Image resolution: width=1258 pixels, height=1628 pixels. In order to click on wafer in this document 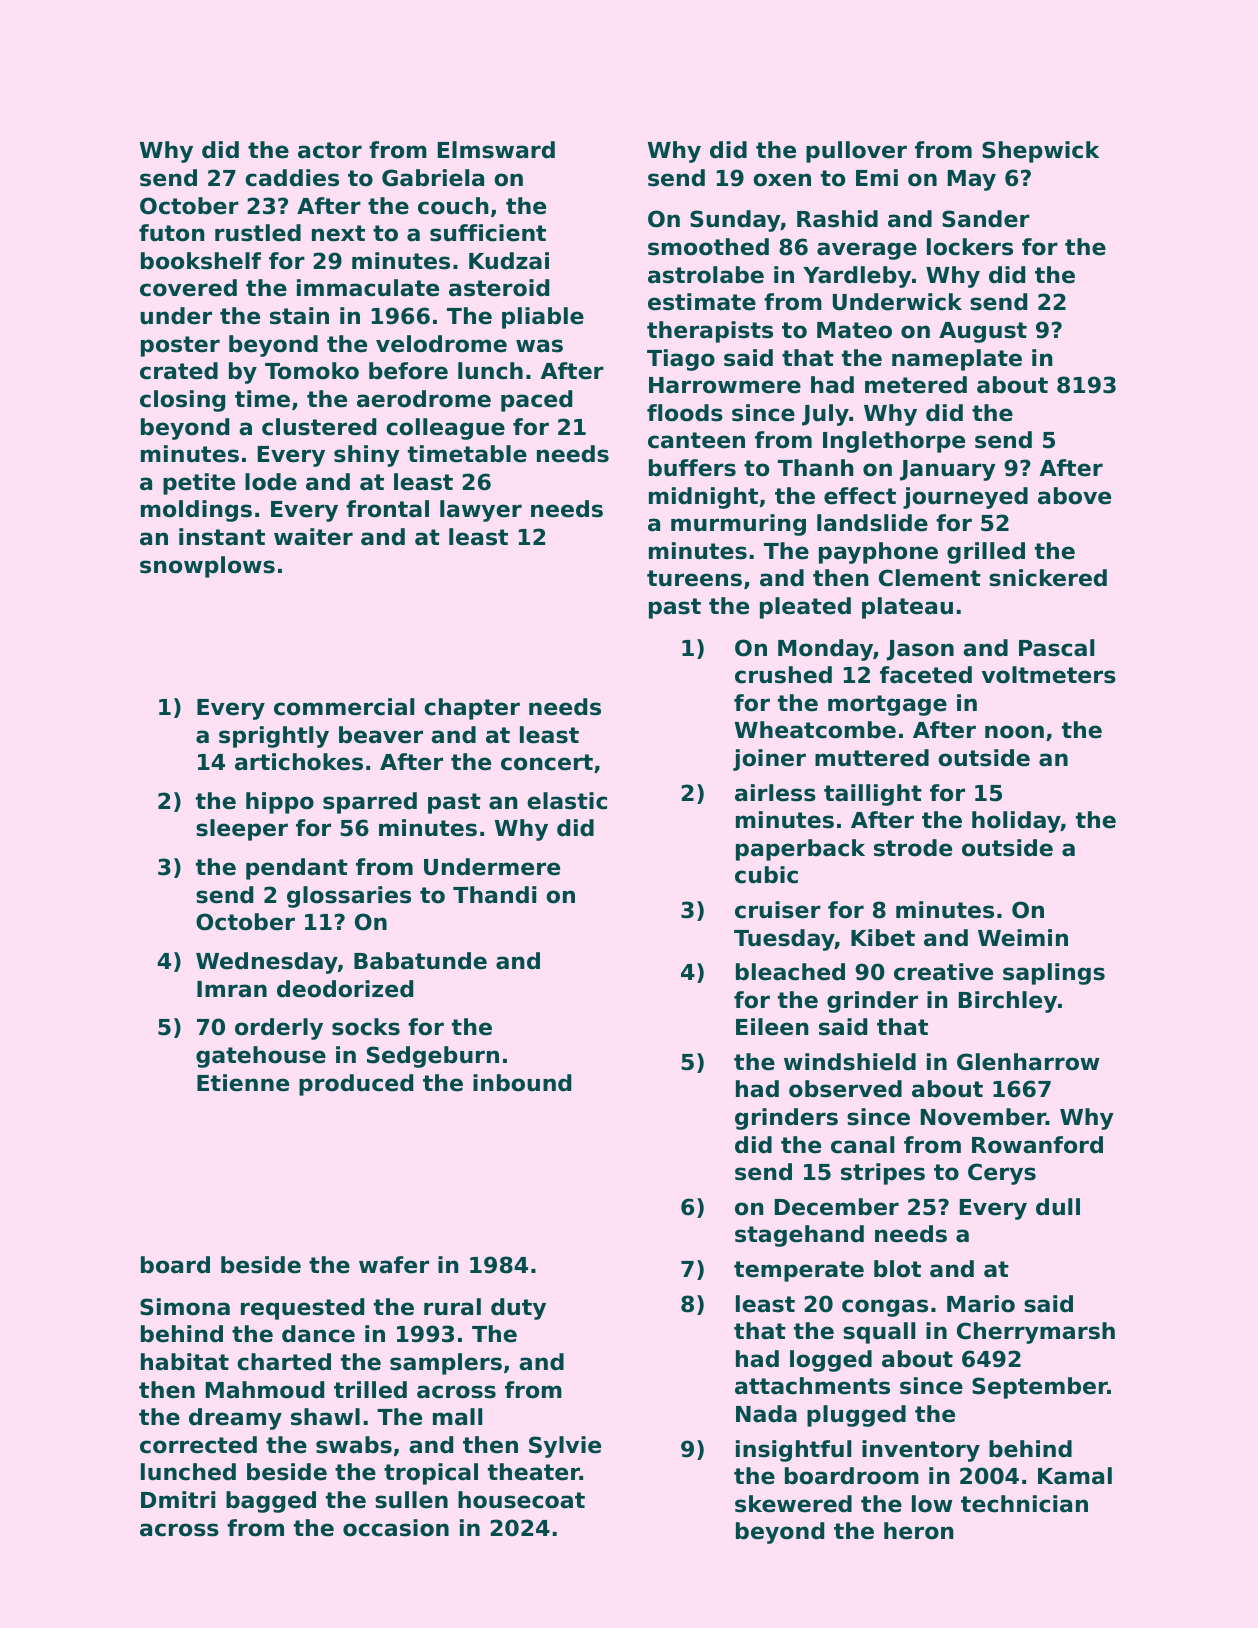, I will do `click(394, 1265)`.
